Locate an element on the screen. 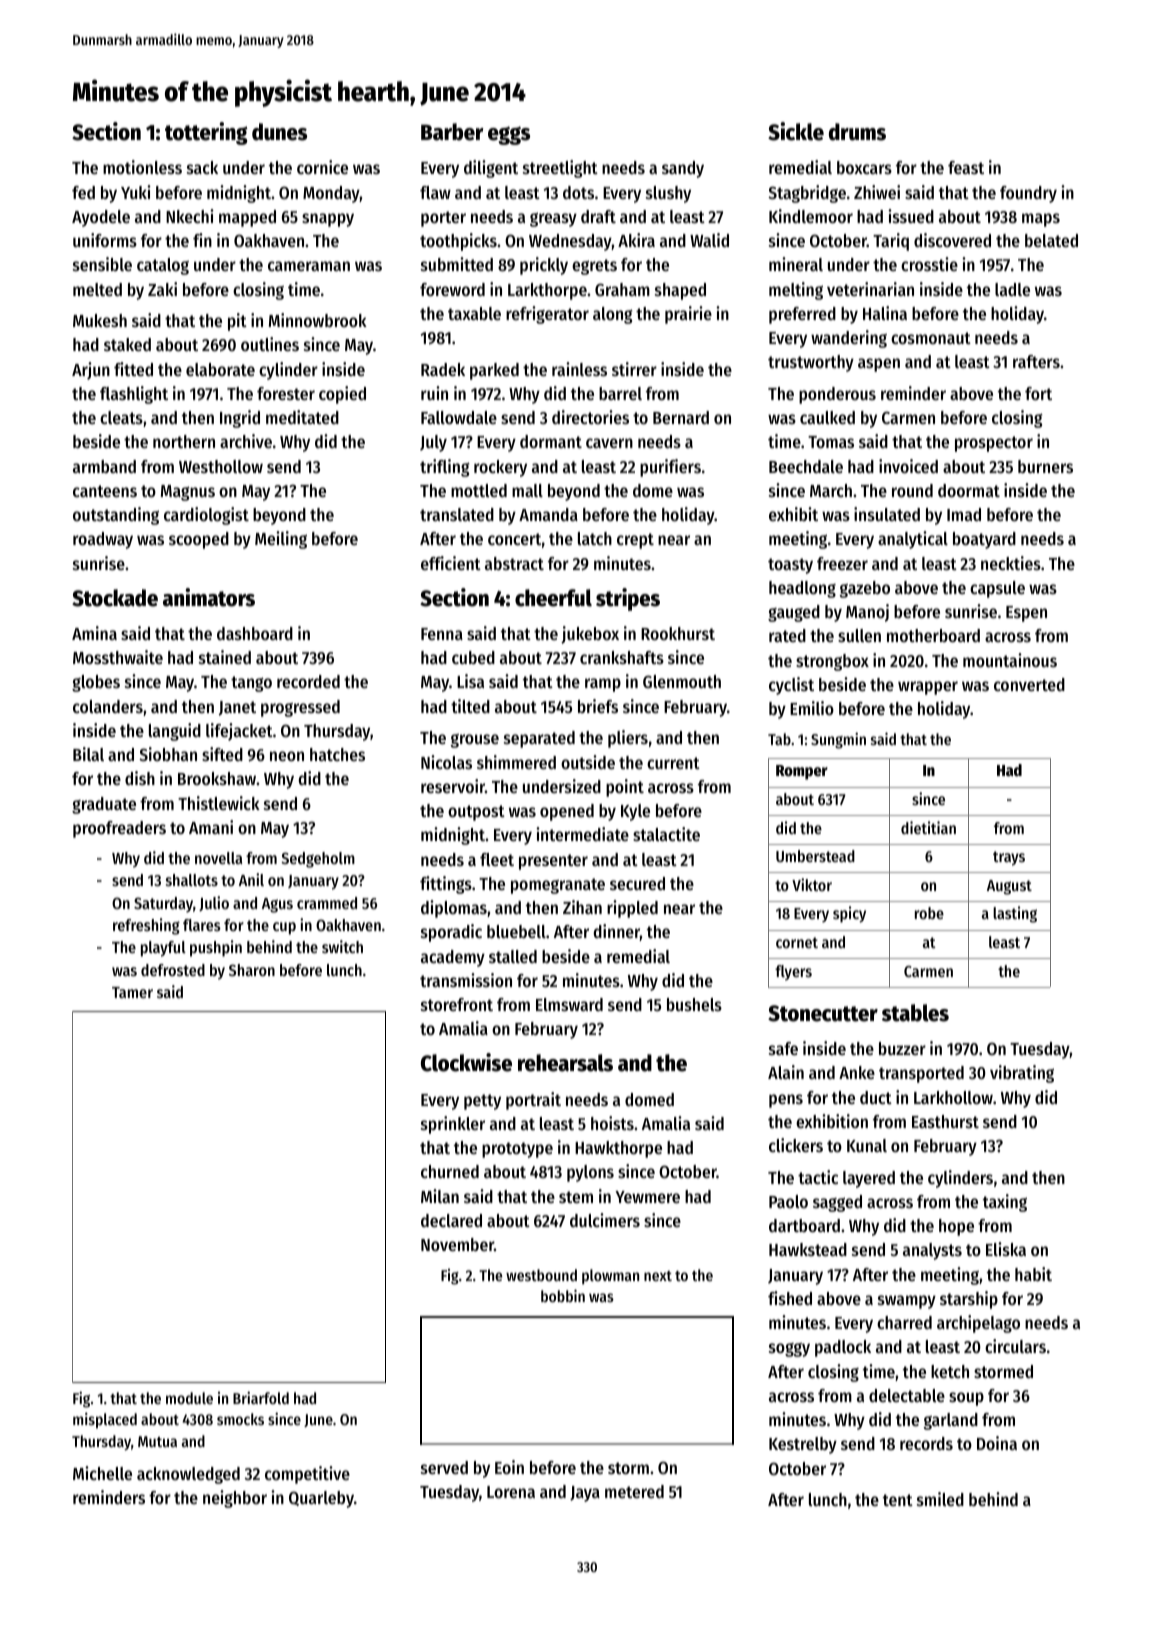  Ayodele is located at coordinates (101, 218).
